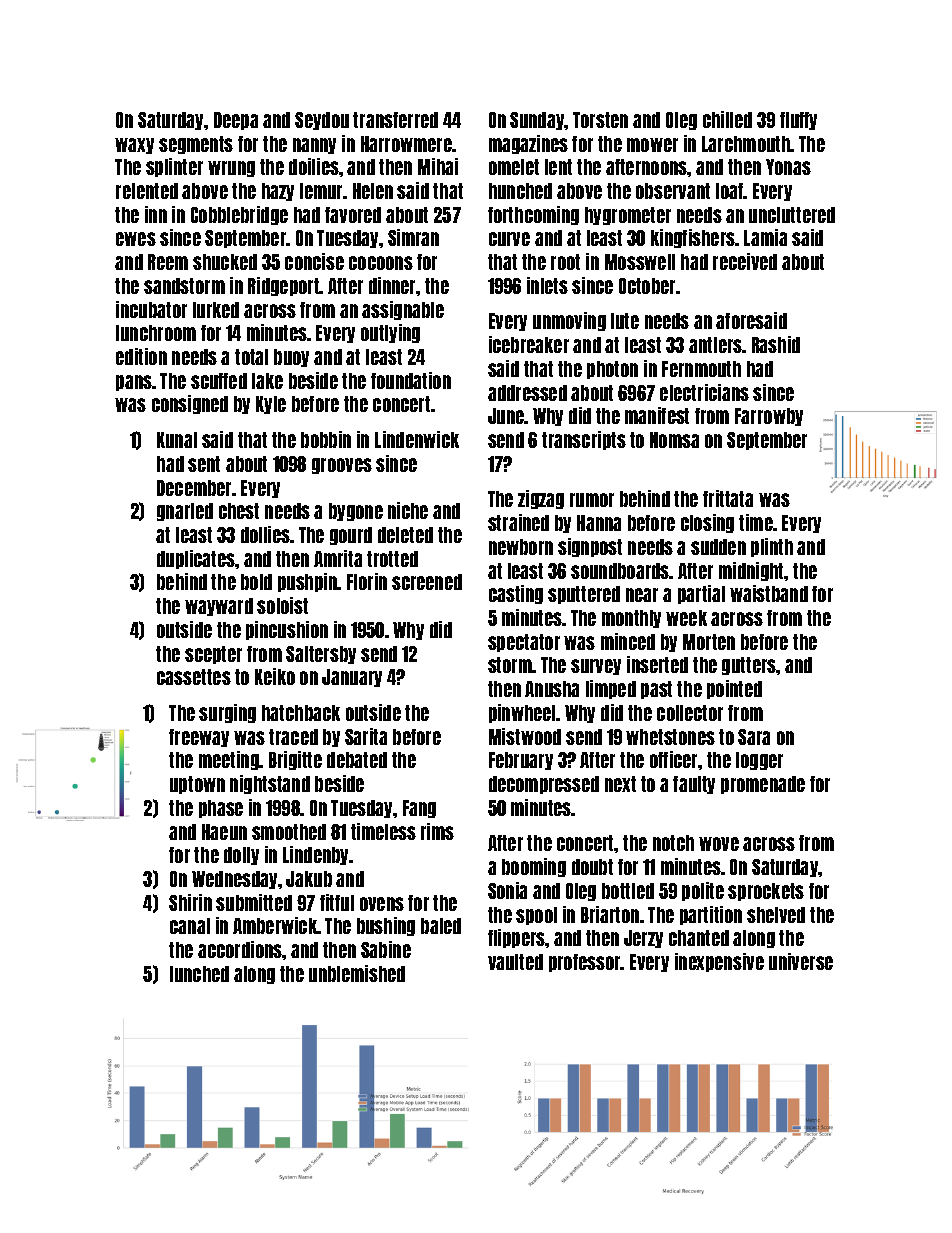 This image has width=952, height=1233. Describe the element at coordinates (612, 370) in the image. I see `photon` at that location.
